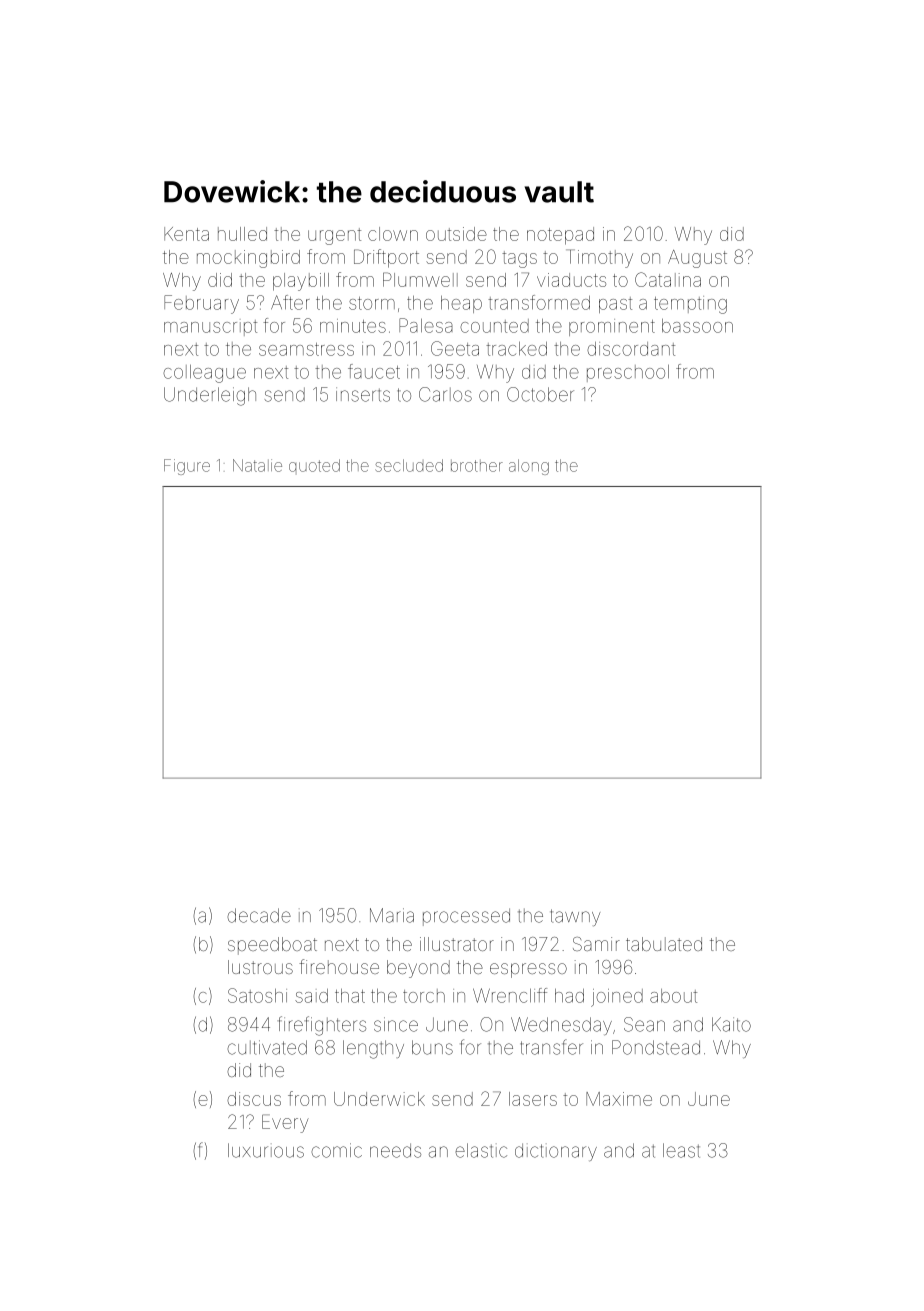 This document has width=924, height=1311. I want to click on notepad, so click(560, 236).
